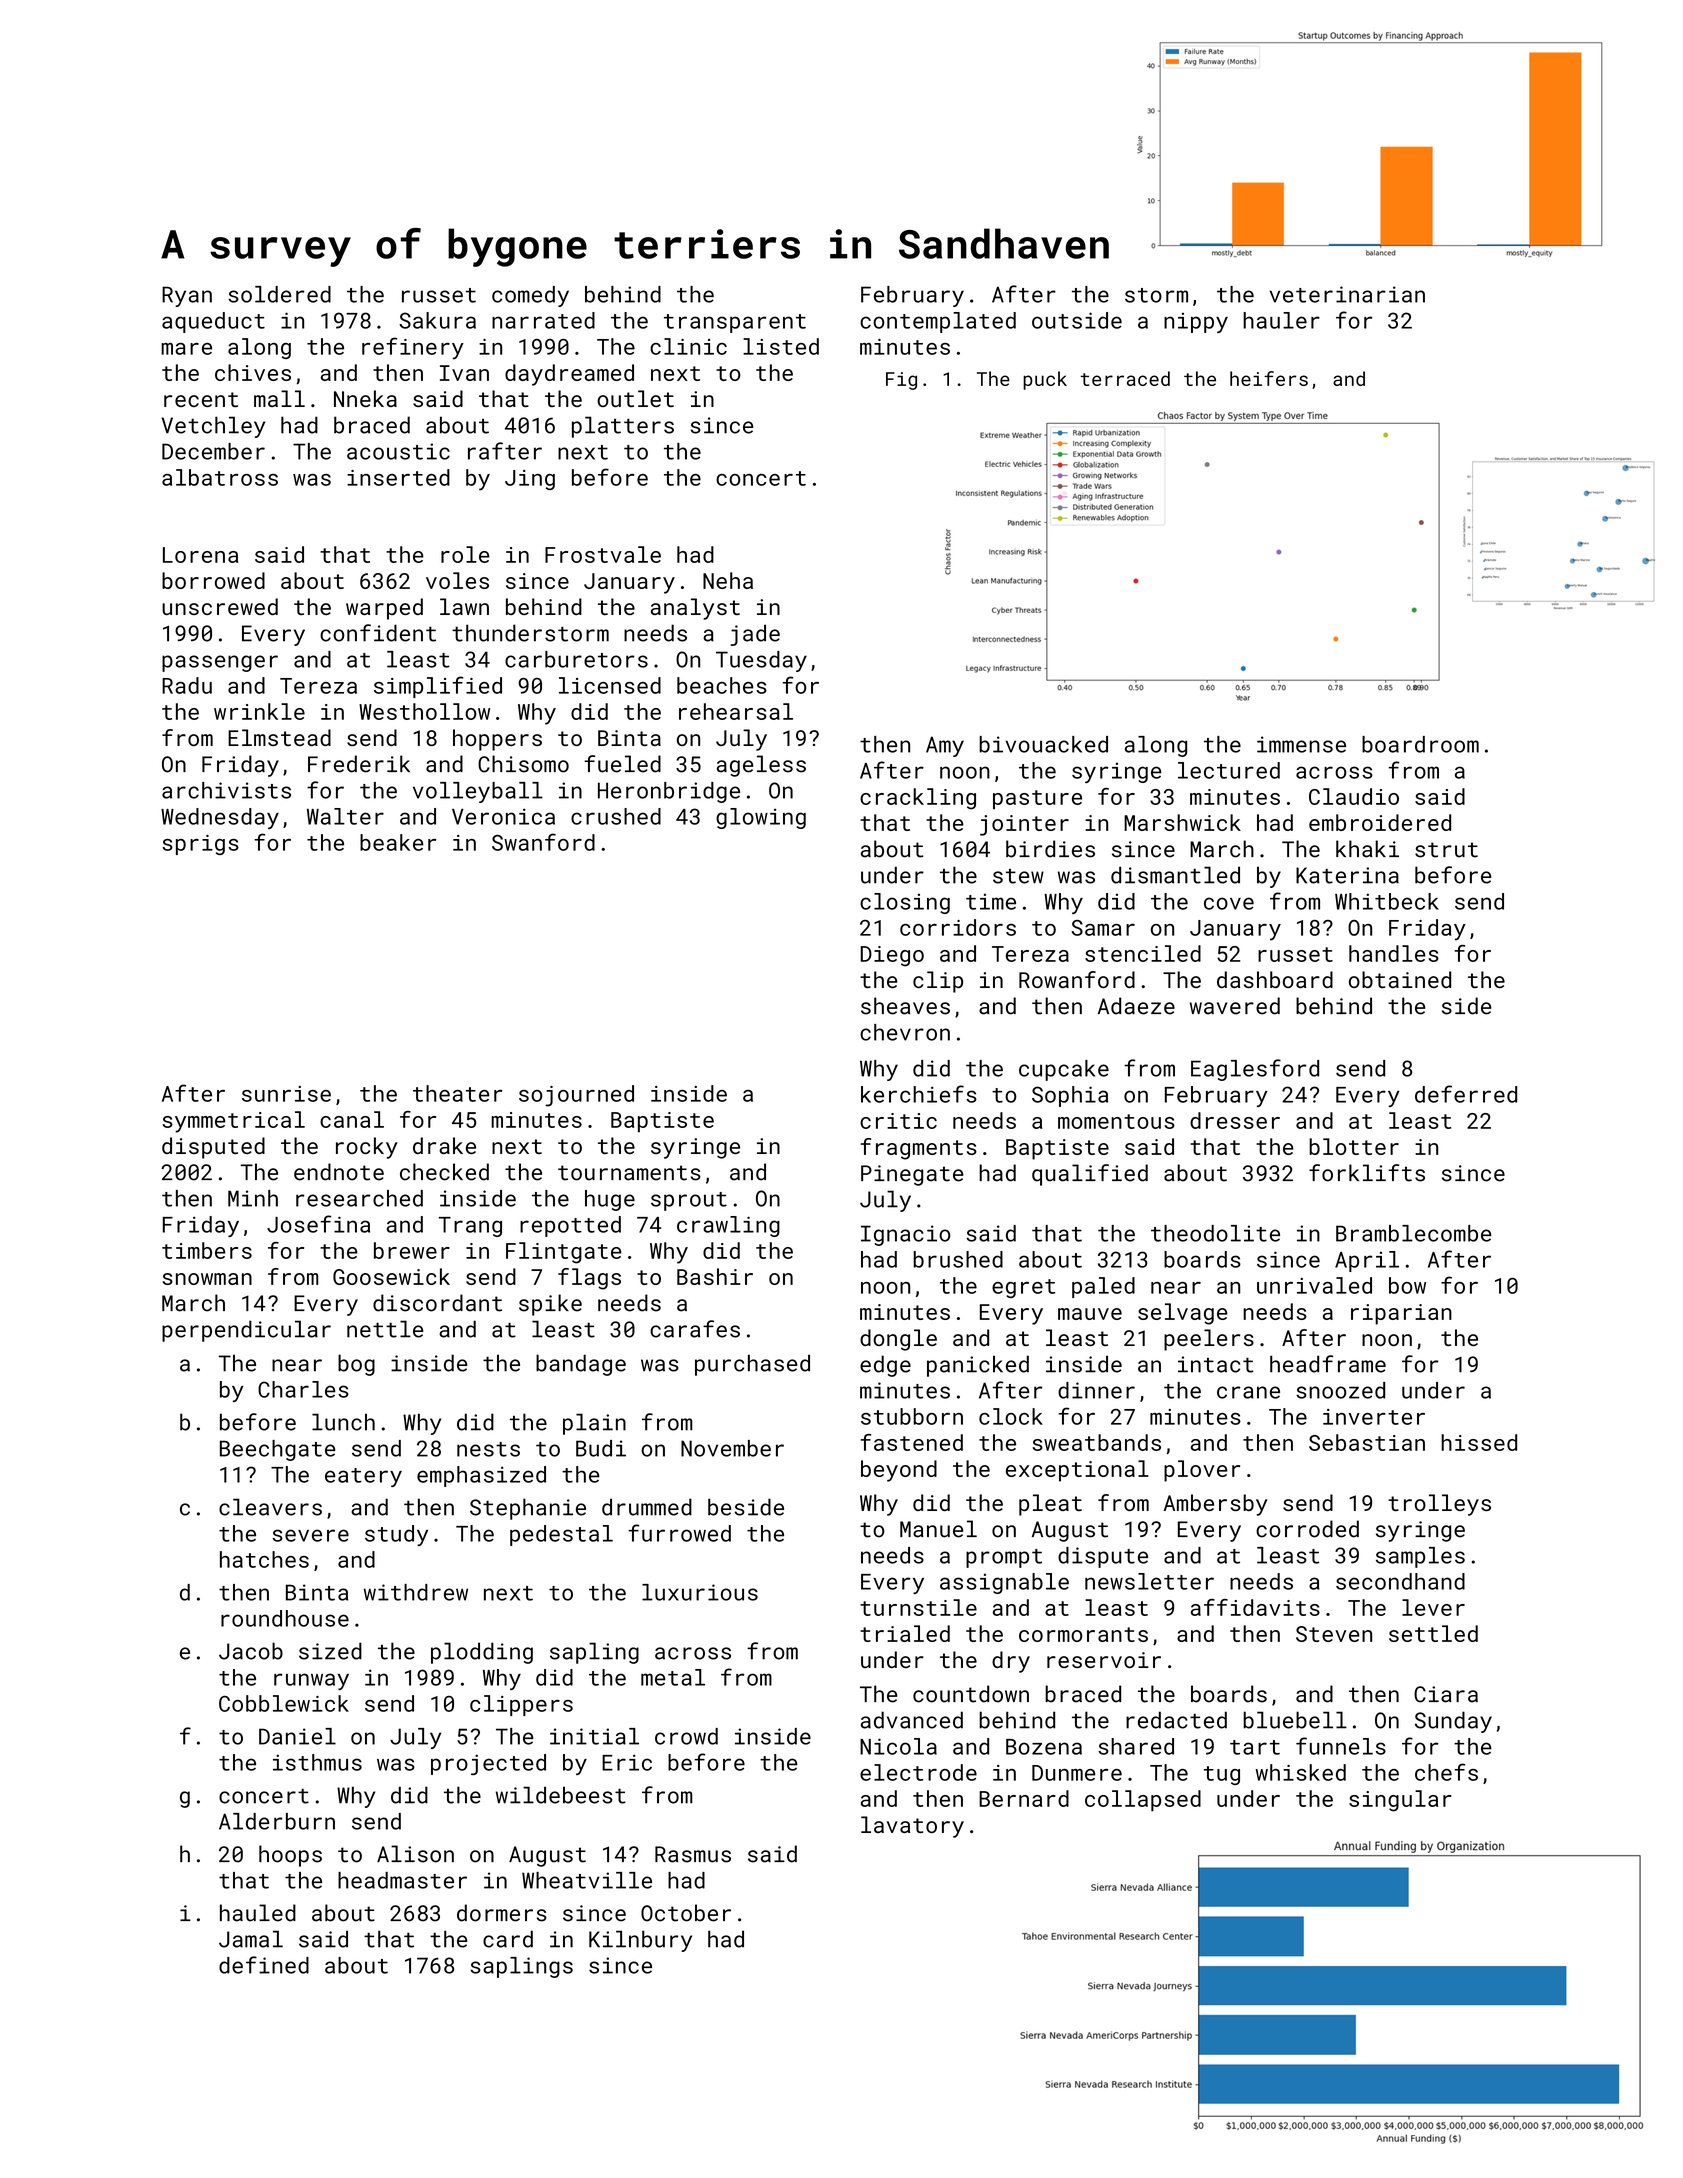  Describe the element at coordinates (1400, 1801) in the screenshot. I see `singular` at that location.
